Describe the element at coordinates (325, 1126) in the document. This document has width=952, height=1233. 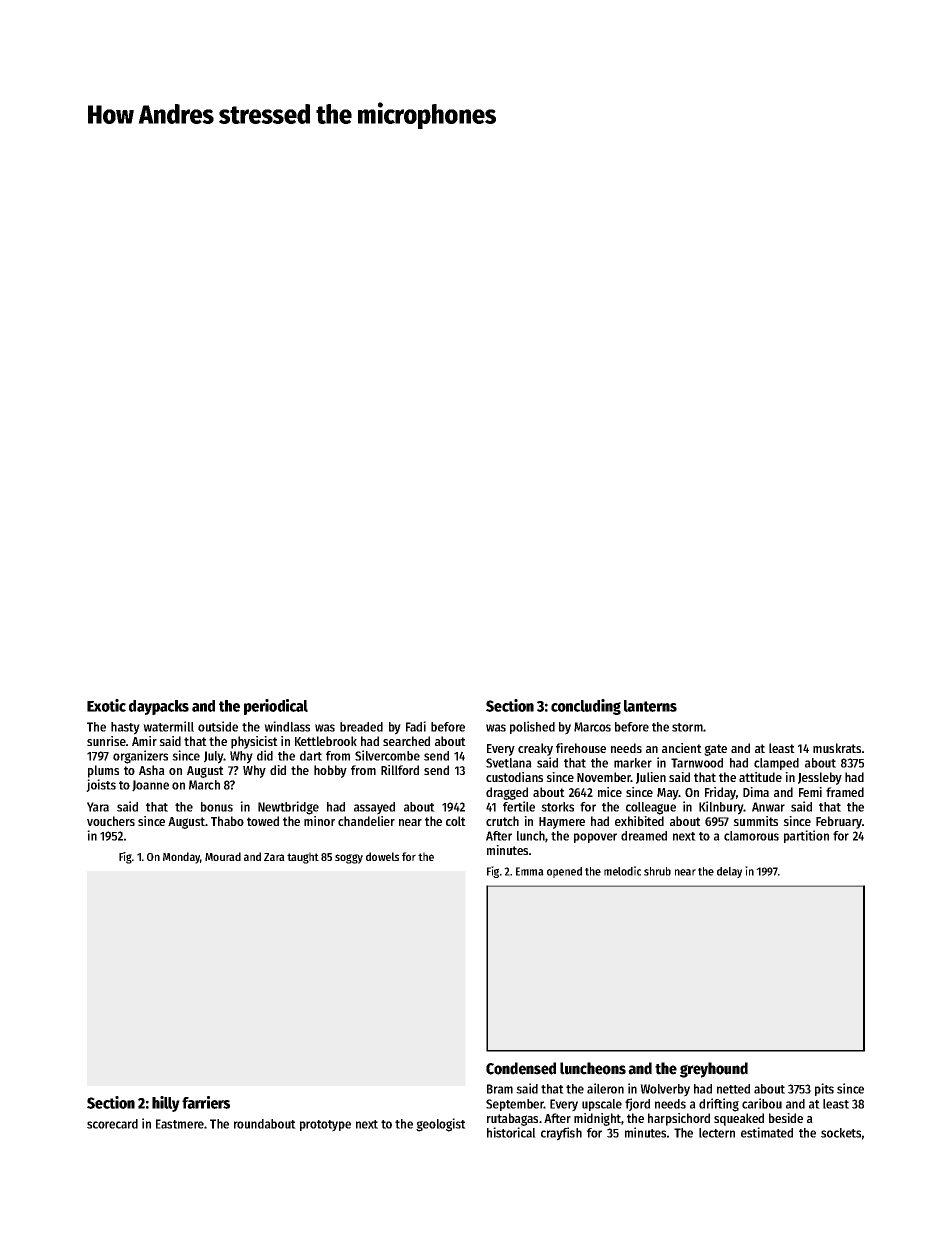
I see `prototype` at that location.
